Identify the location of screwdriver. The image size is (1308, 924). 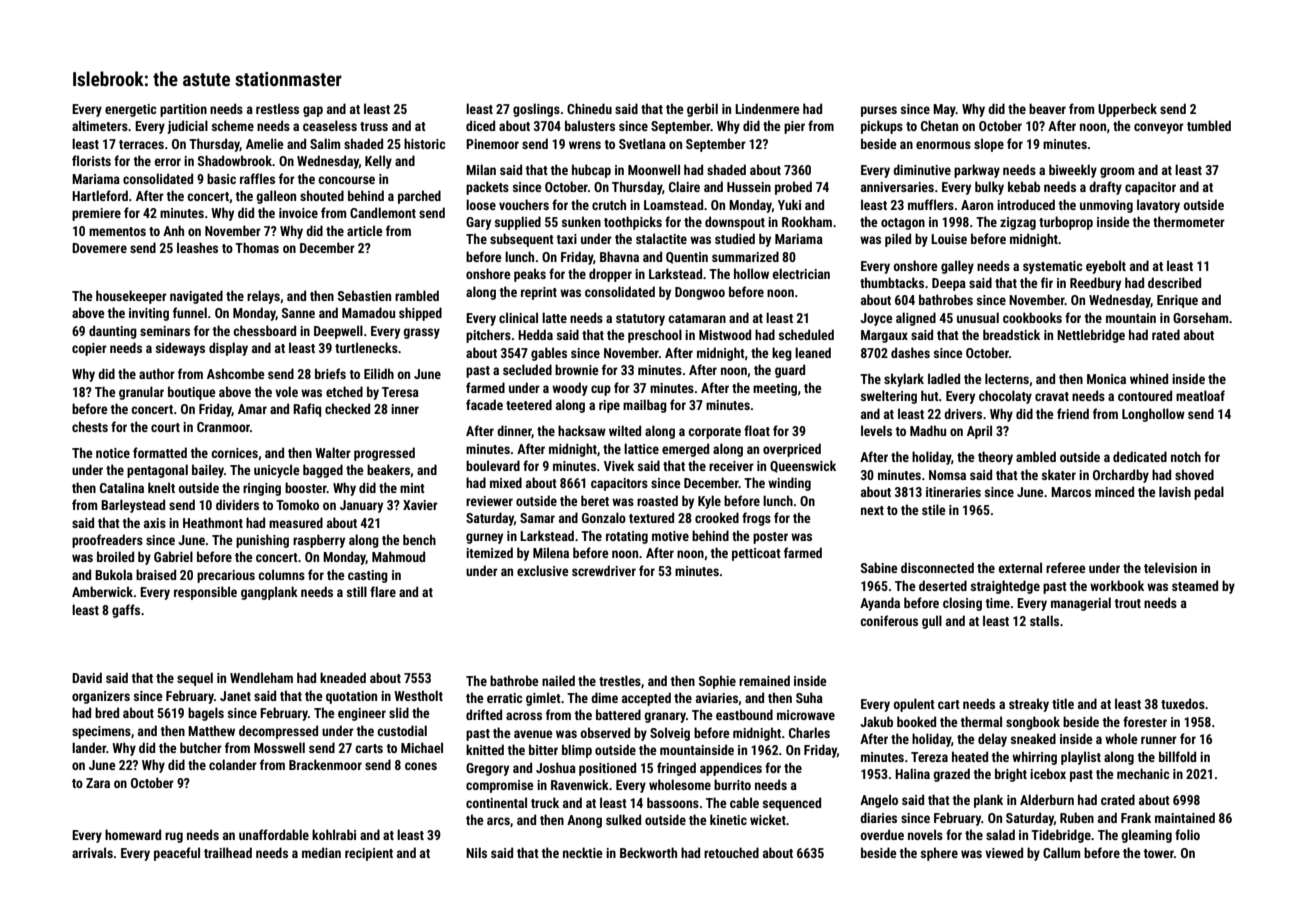
(604, 570).
